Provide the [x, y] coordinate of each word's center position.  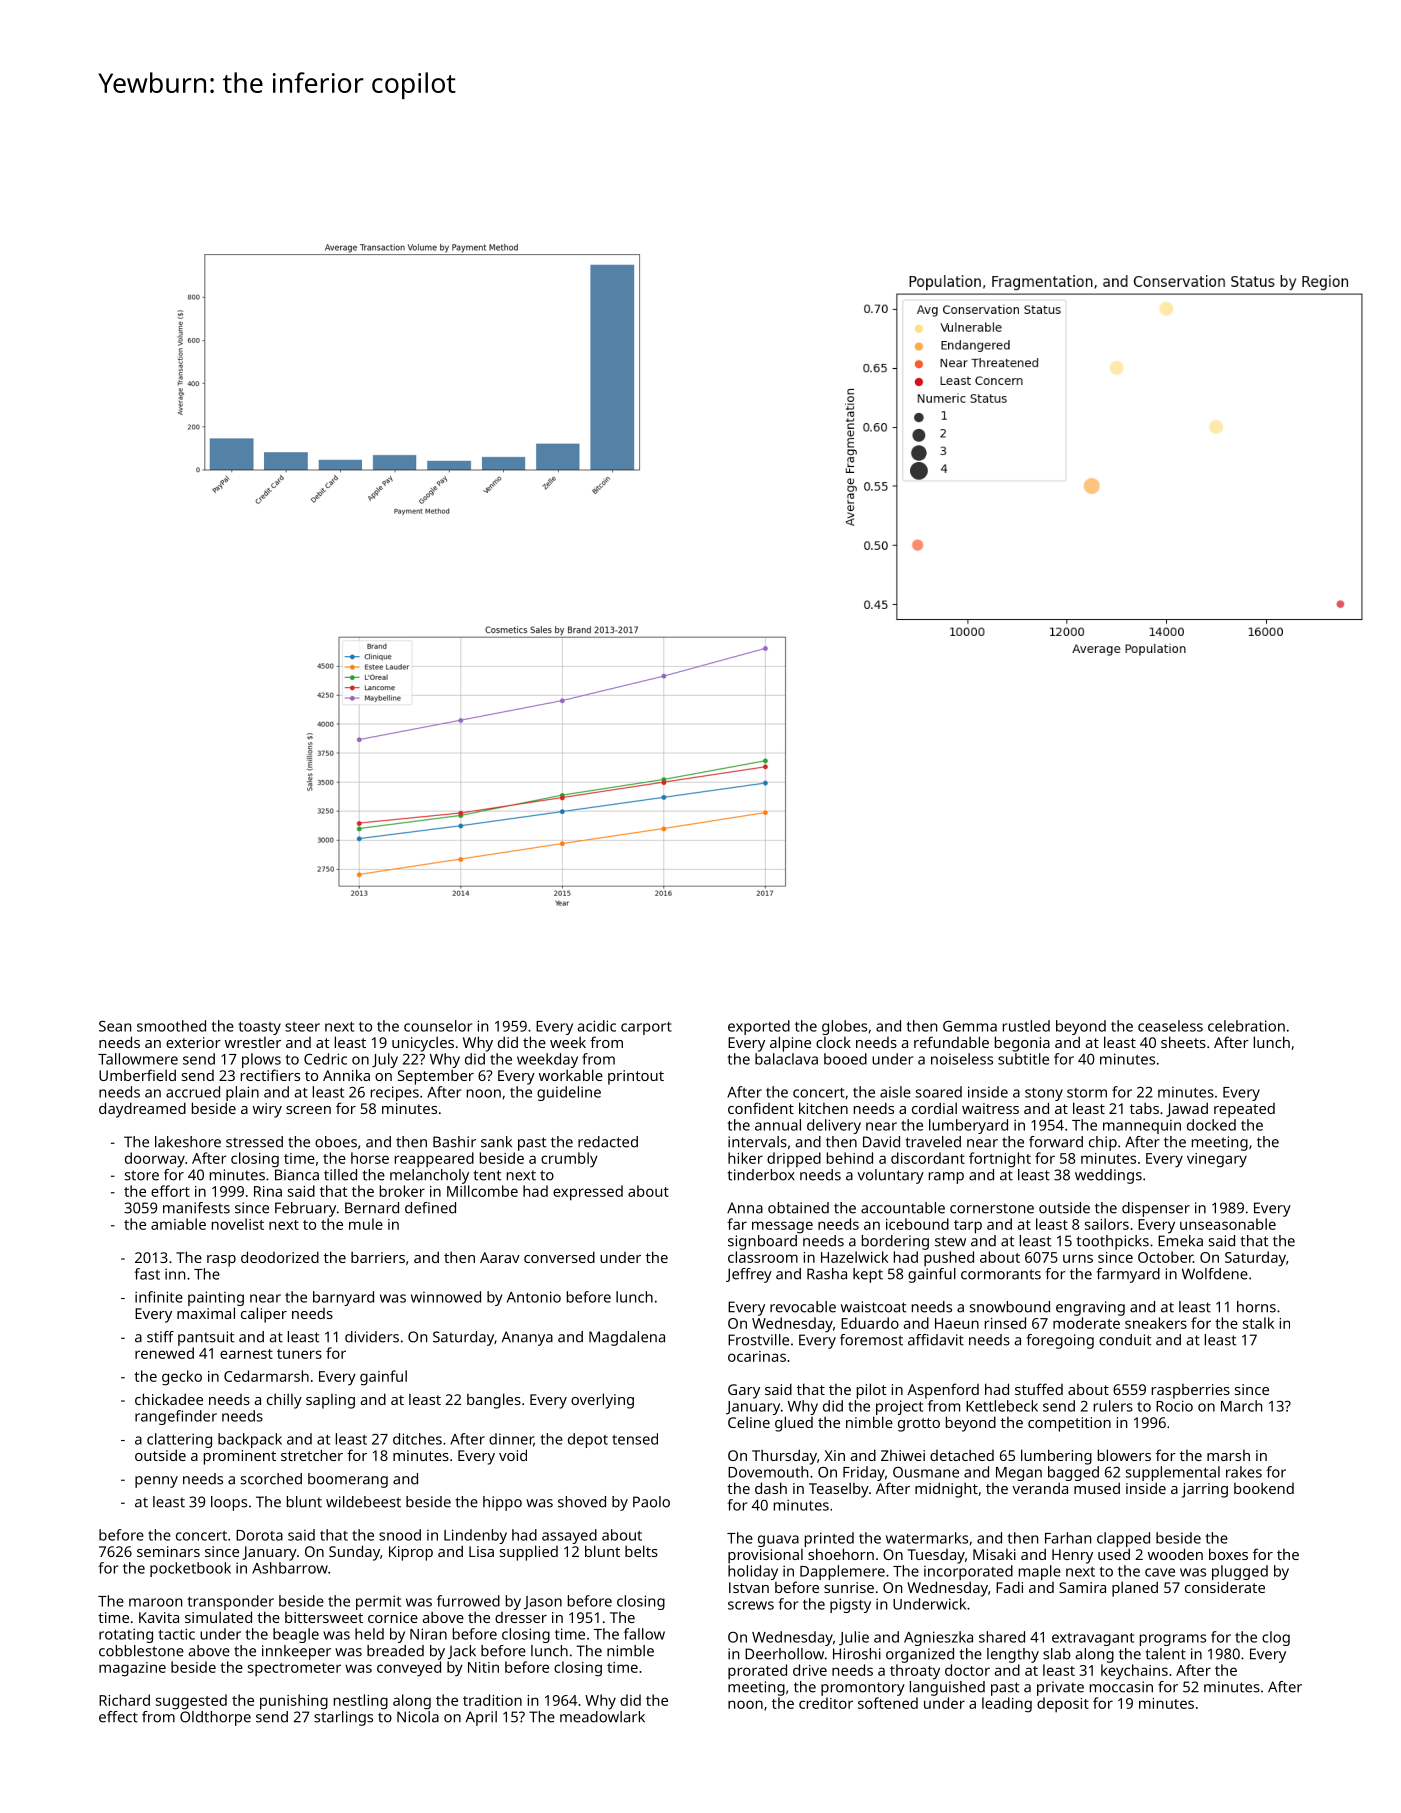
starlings [343, 1718]
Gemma [970, 1026]
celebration [1246, 1026]
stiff [160, 1337]
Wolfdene [1215, 1274]
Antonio [534, 1297]
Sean [115, 1026]
